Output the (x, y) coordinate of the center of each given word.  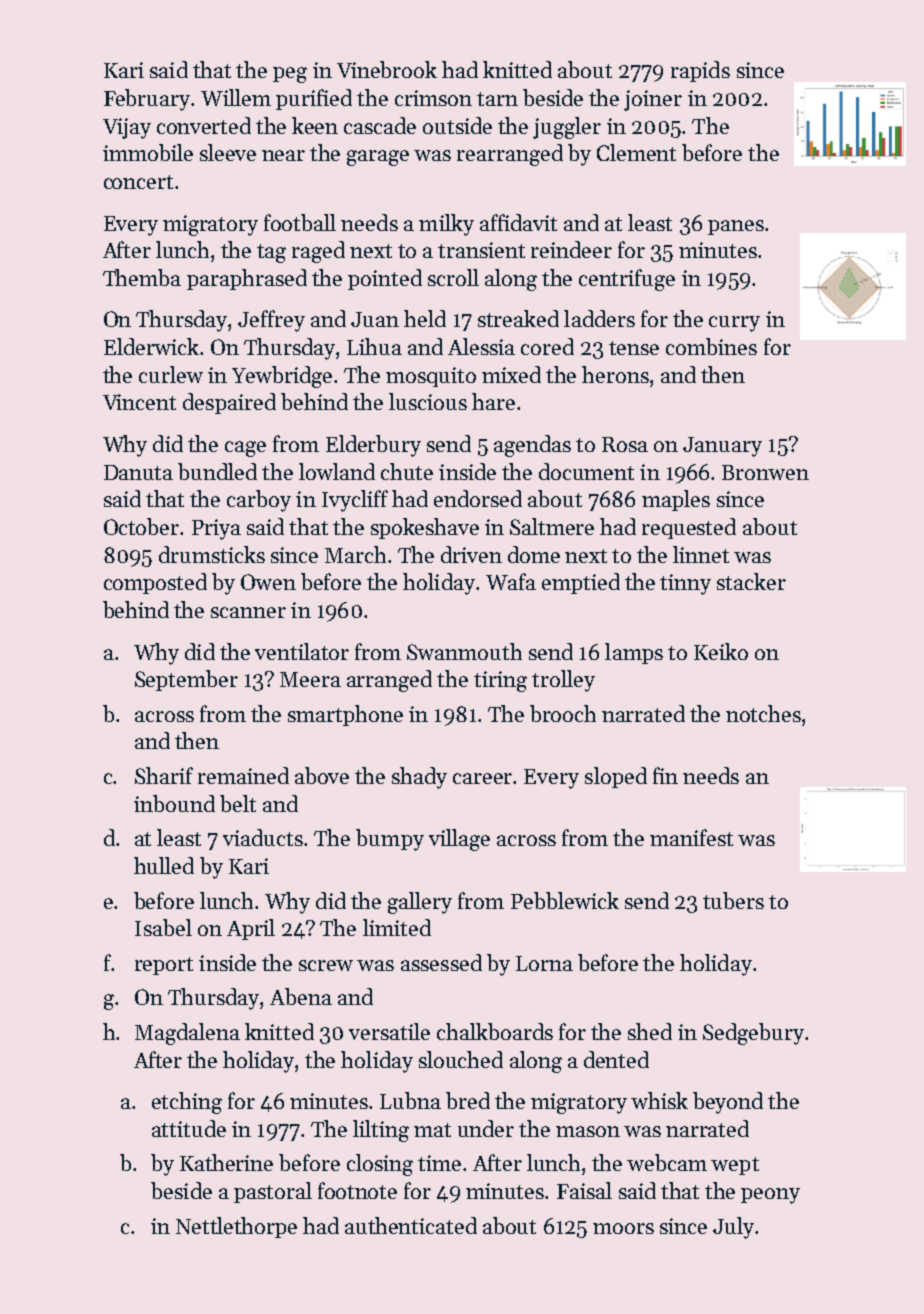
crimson (433, 98)
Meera (310, 679)
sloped (616, 777)
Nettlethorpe (236, 1227)
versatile (389, 1031)
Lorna (544, 963)
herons (615, 374)
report (164, 966)
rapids (700, 71)
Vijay (127, 128)
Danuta (138, 472)
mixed (511, 374)
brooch (563, 713)
